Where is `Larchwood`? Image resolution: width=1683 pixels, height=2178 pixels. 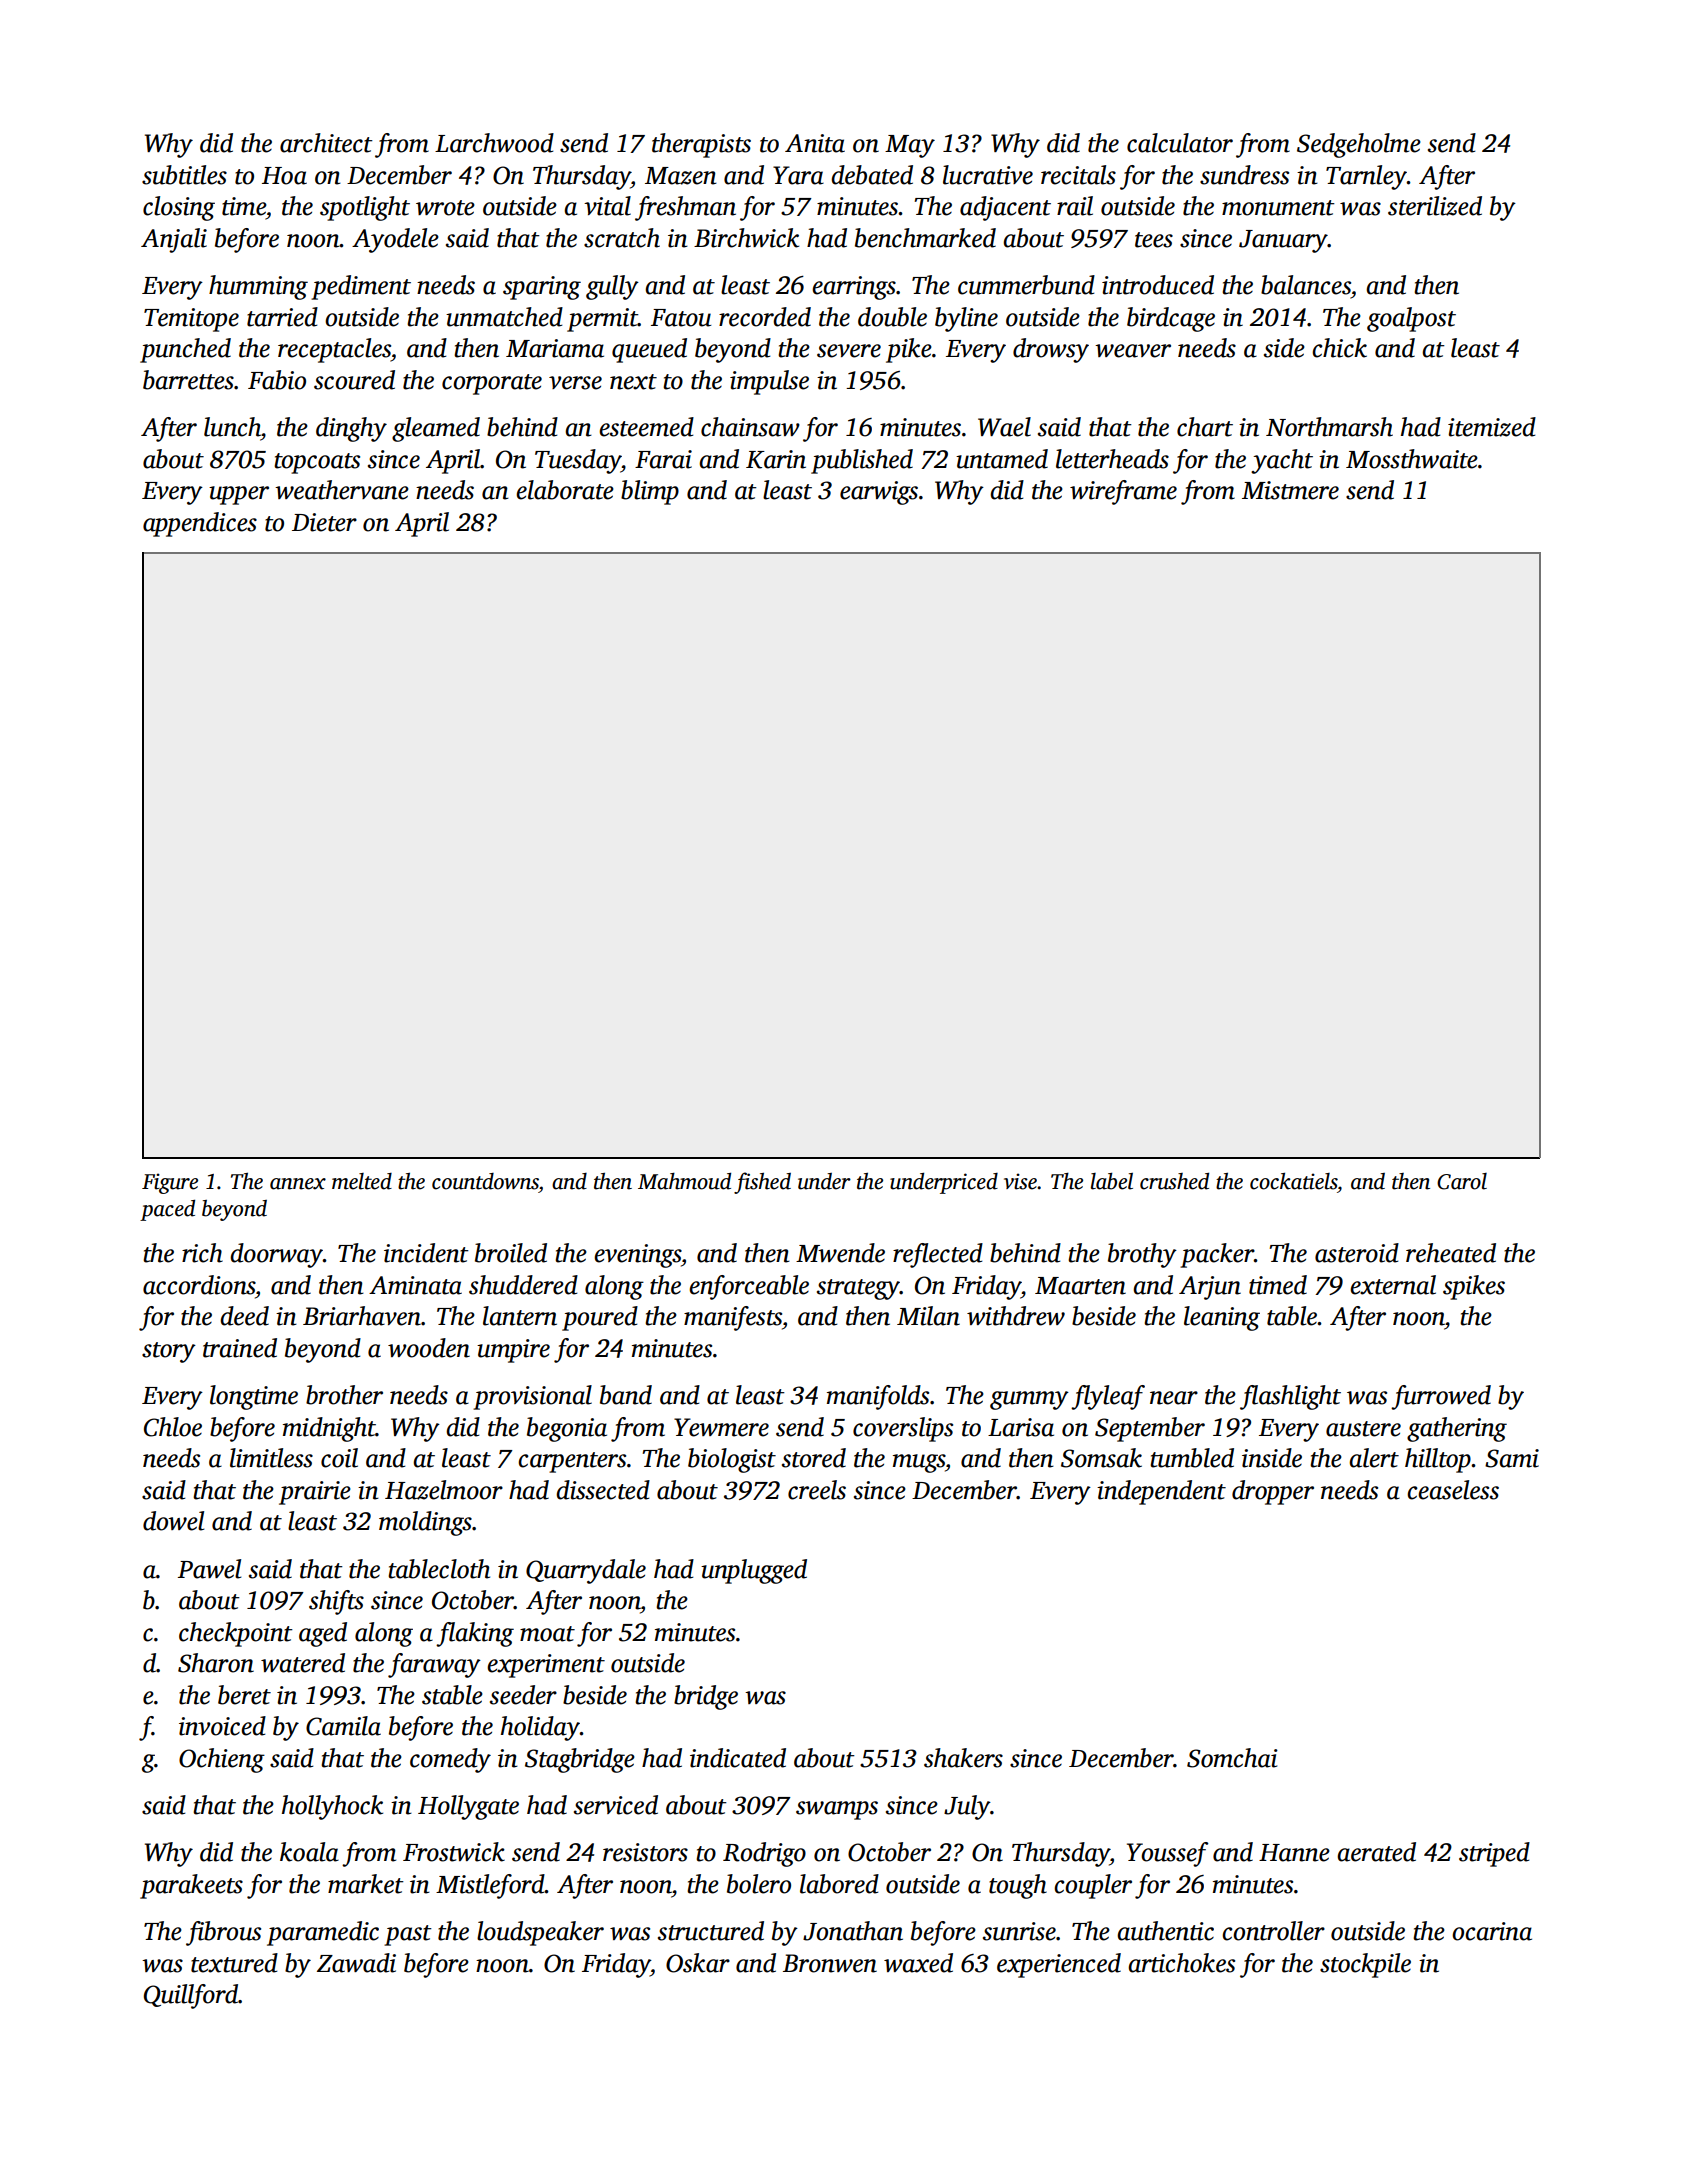
Larchwood is located at coordinates (494, 143).
